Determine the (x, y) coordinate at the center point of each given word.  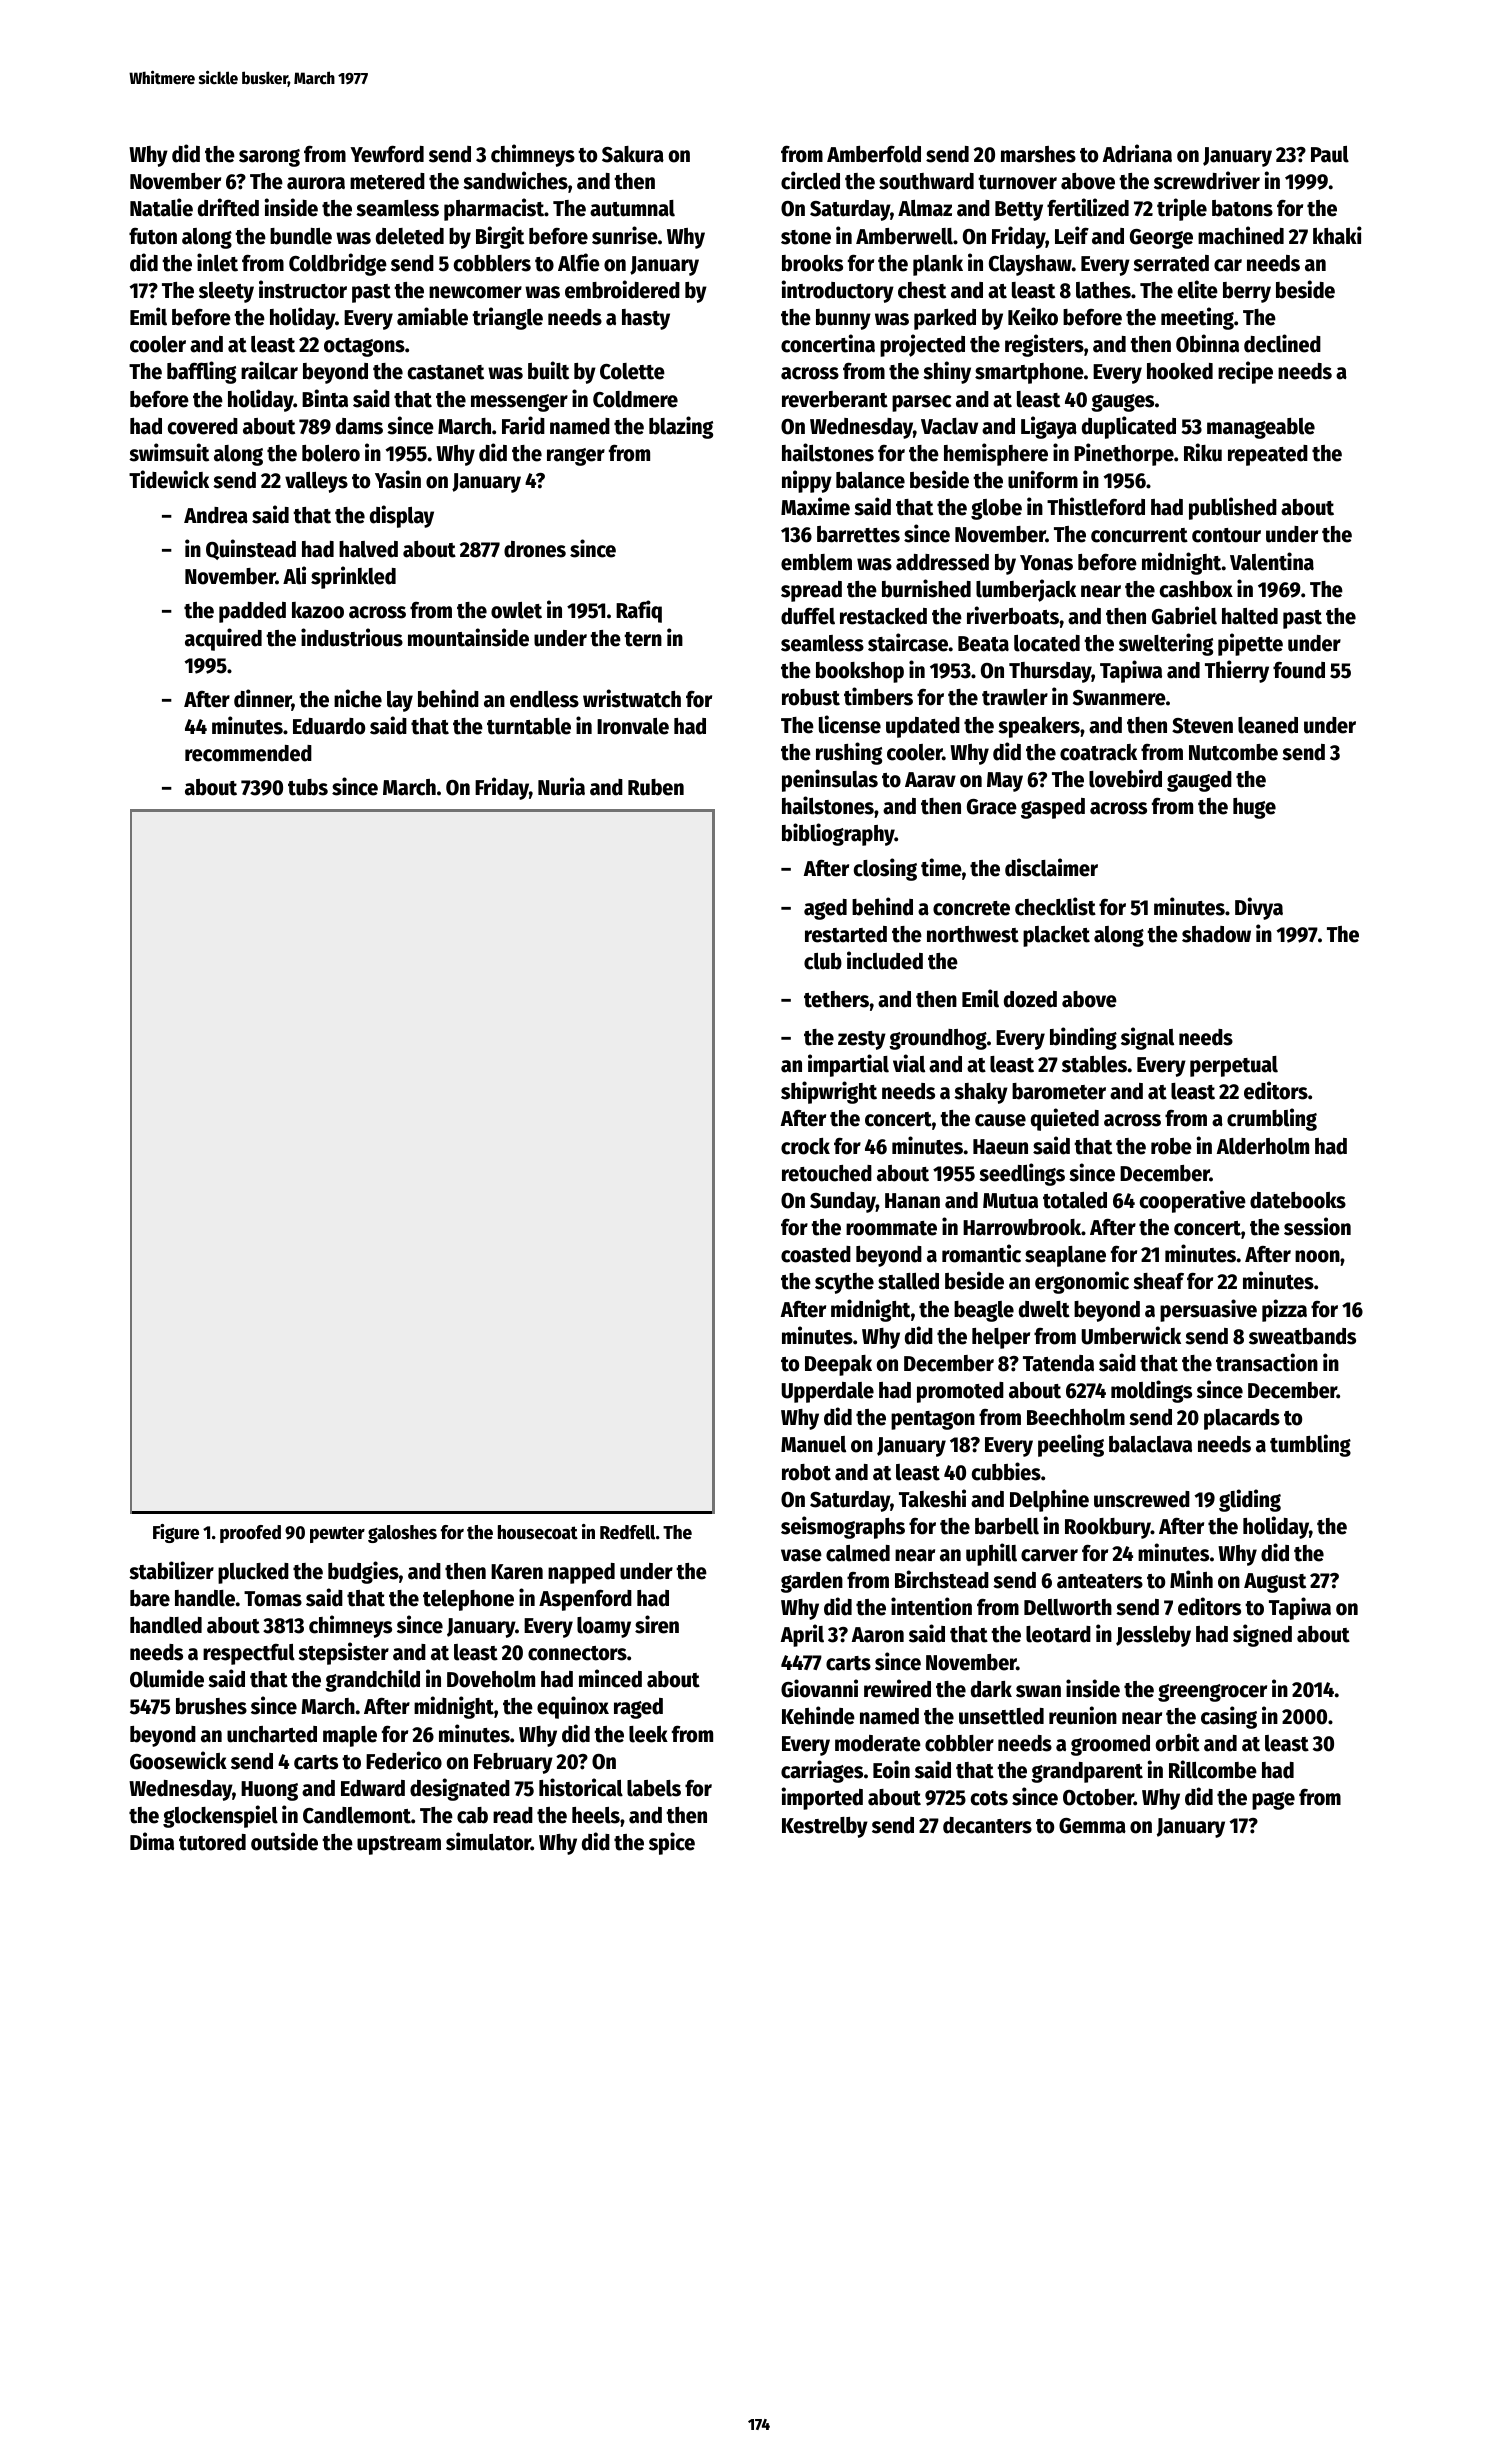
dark (991, 1689)
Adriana (1137, 153)
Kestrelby (825, 1827)
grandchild (372, 1680)
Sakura (633, 154)
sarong (269, 158)
